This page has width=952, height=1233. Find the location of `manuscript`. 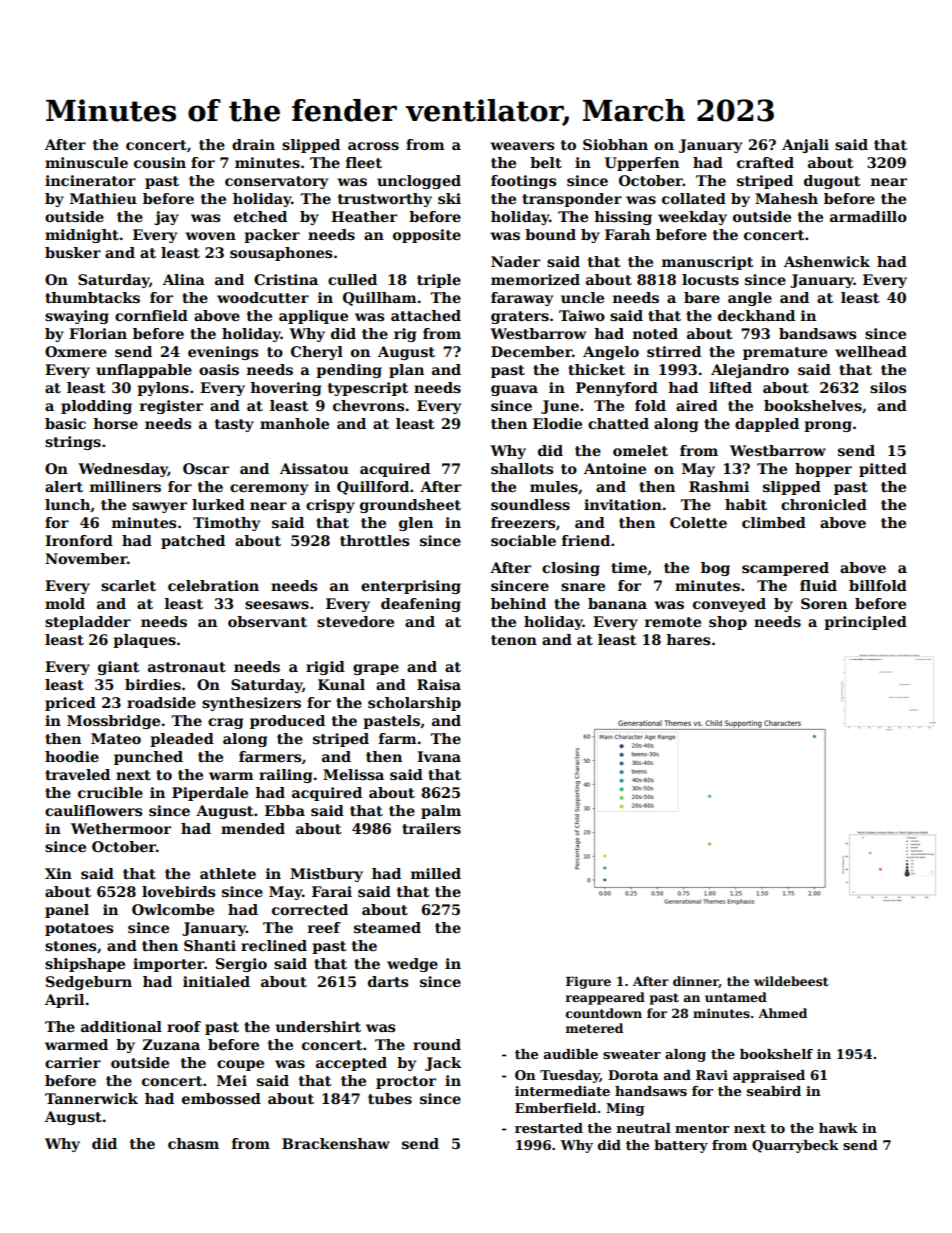

manuscript is located at coordinates (708, 263).
